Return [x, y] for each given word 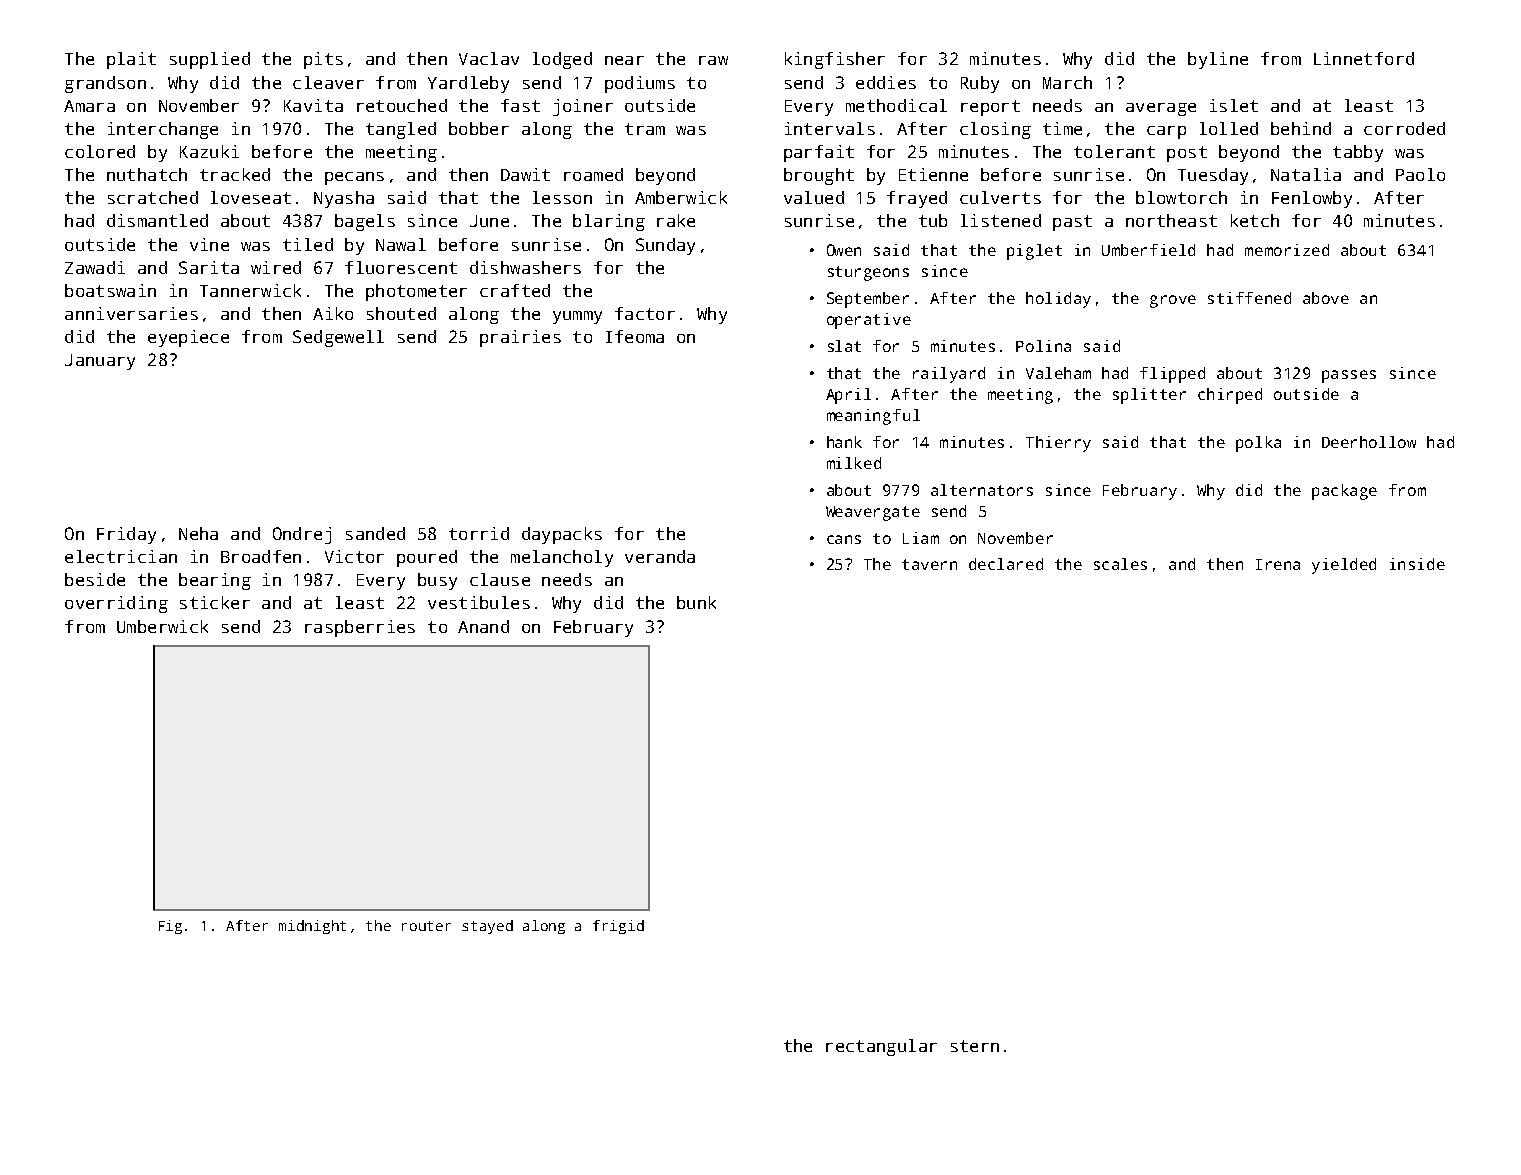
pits [323, 60]
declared [1006, 564]
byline [1218, 60]
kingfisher [835, 60]
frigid [618, 927]
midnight [312, 927]
